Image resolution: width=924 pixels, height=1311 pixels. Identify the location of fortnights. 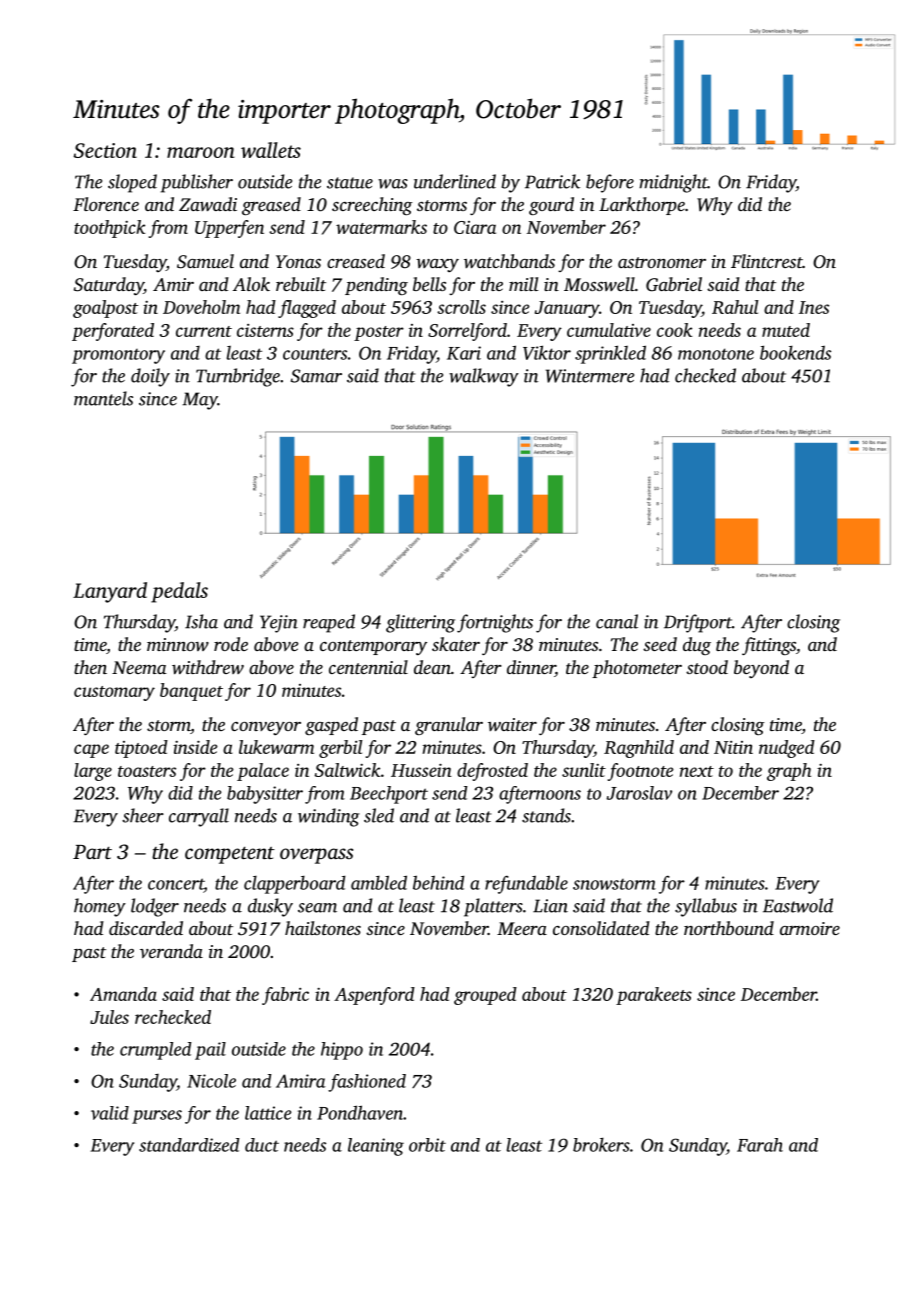
(495, 623).
